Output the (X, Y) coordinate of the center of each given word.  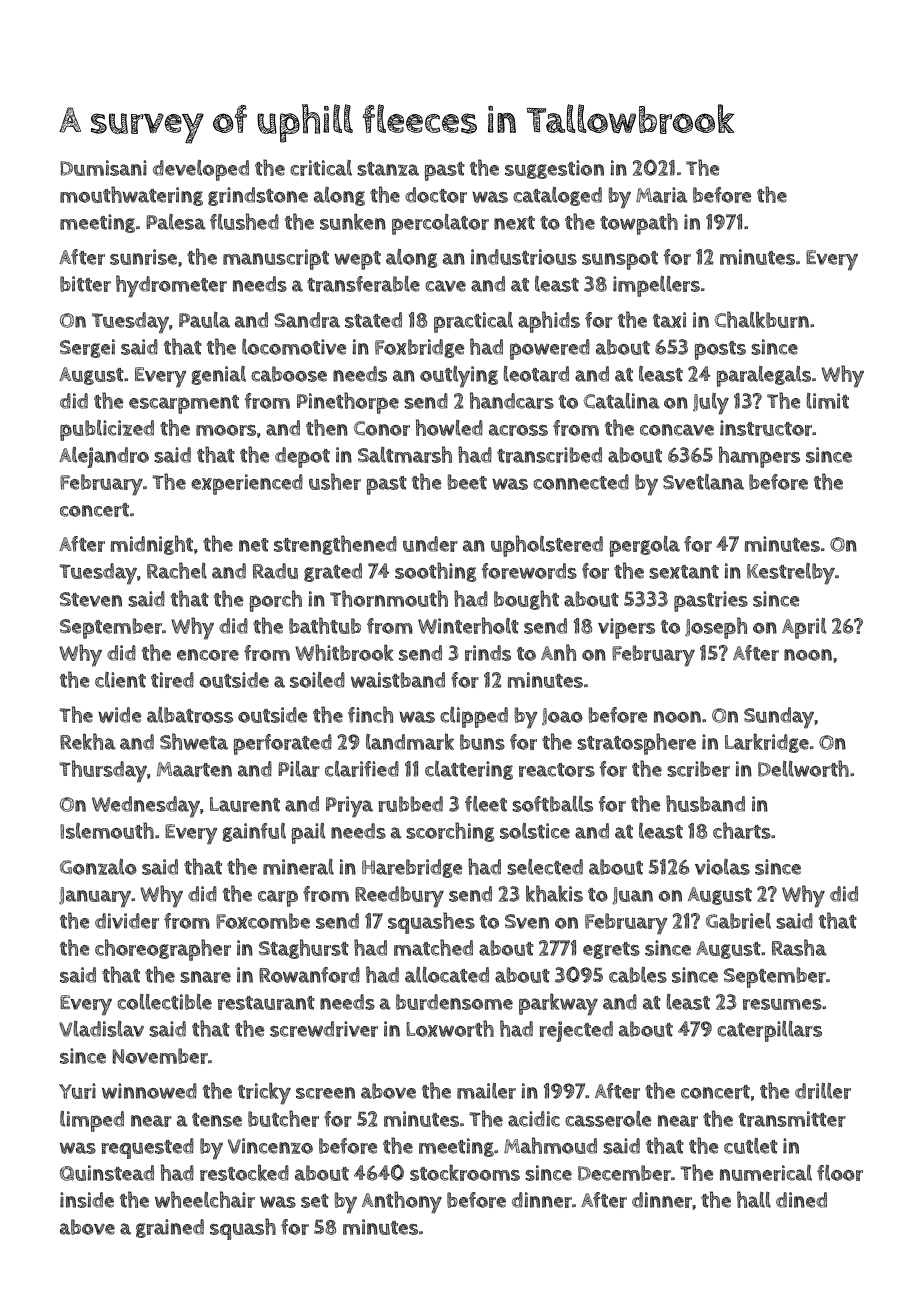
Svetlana (703, 482)
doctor (436, 195)
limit (828, 401)
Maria (662, 195)
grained (170, 1228)
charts (742, 830)
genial (218, 375)
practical (473, 322)
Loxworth (450, 1028)
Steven (91, 599)
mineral (298, 867)
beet (467, 482)
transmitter (792, 1119)
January (95, 897)
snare (205, 977)
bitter (85, 284)
